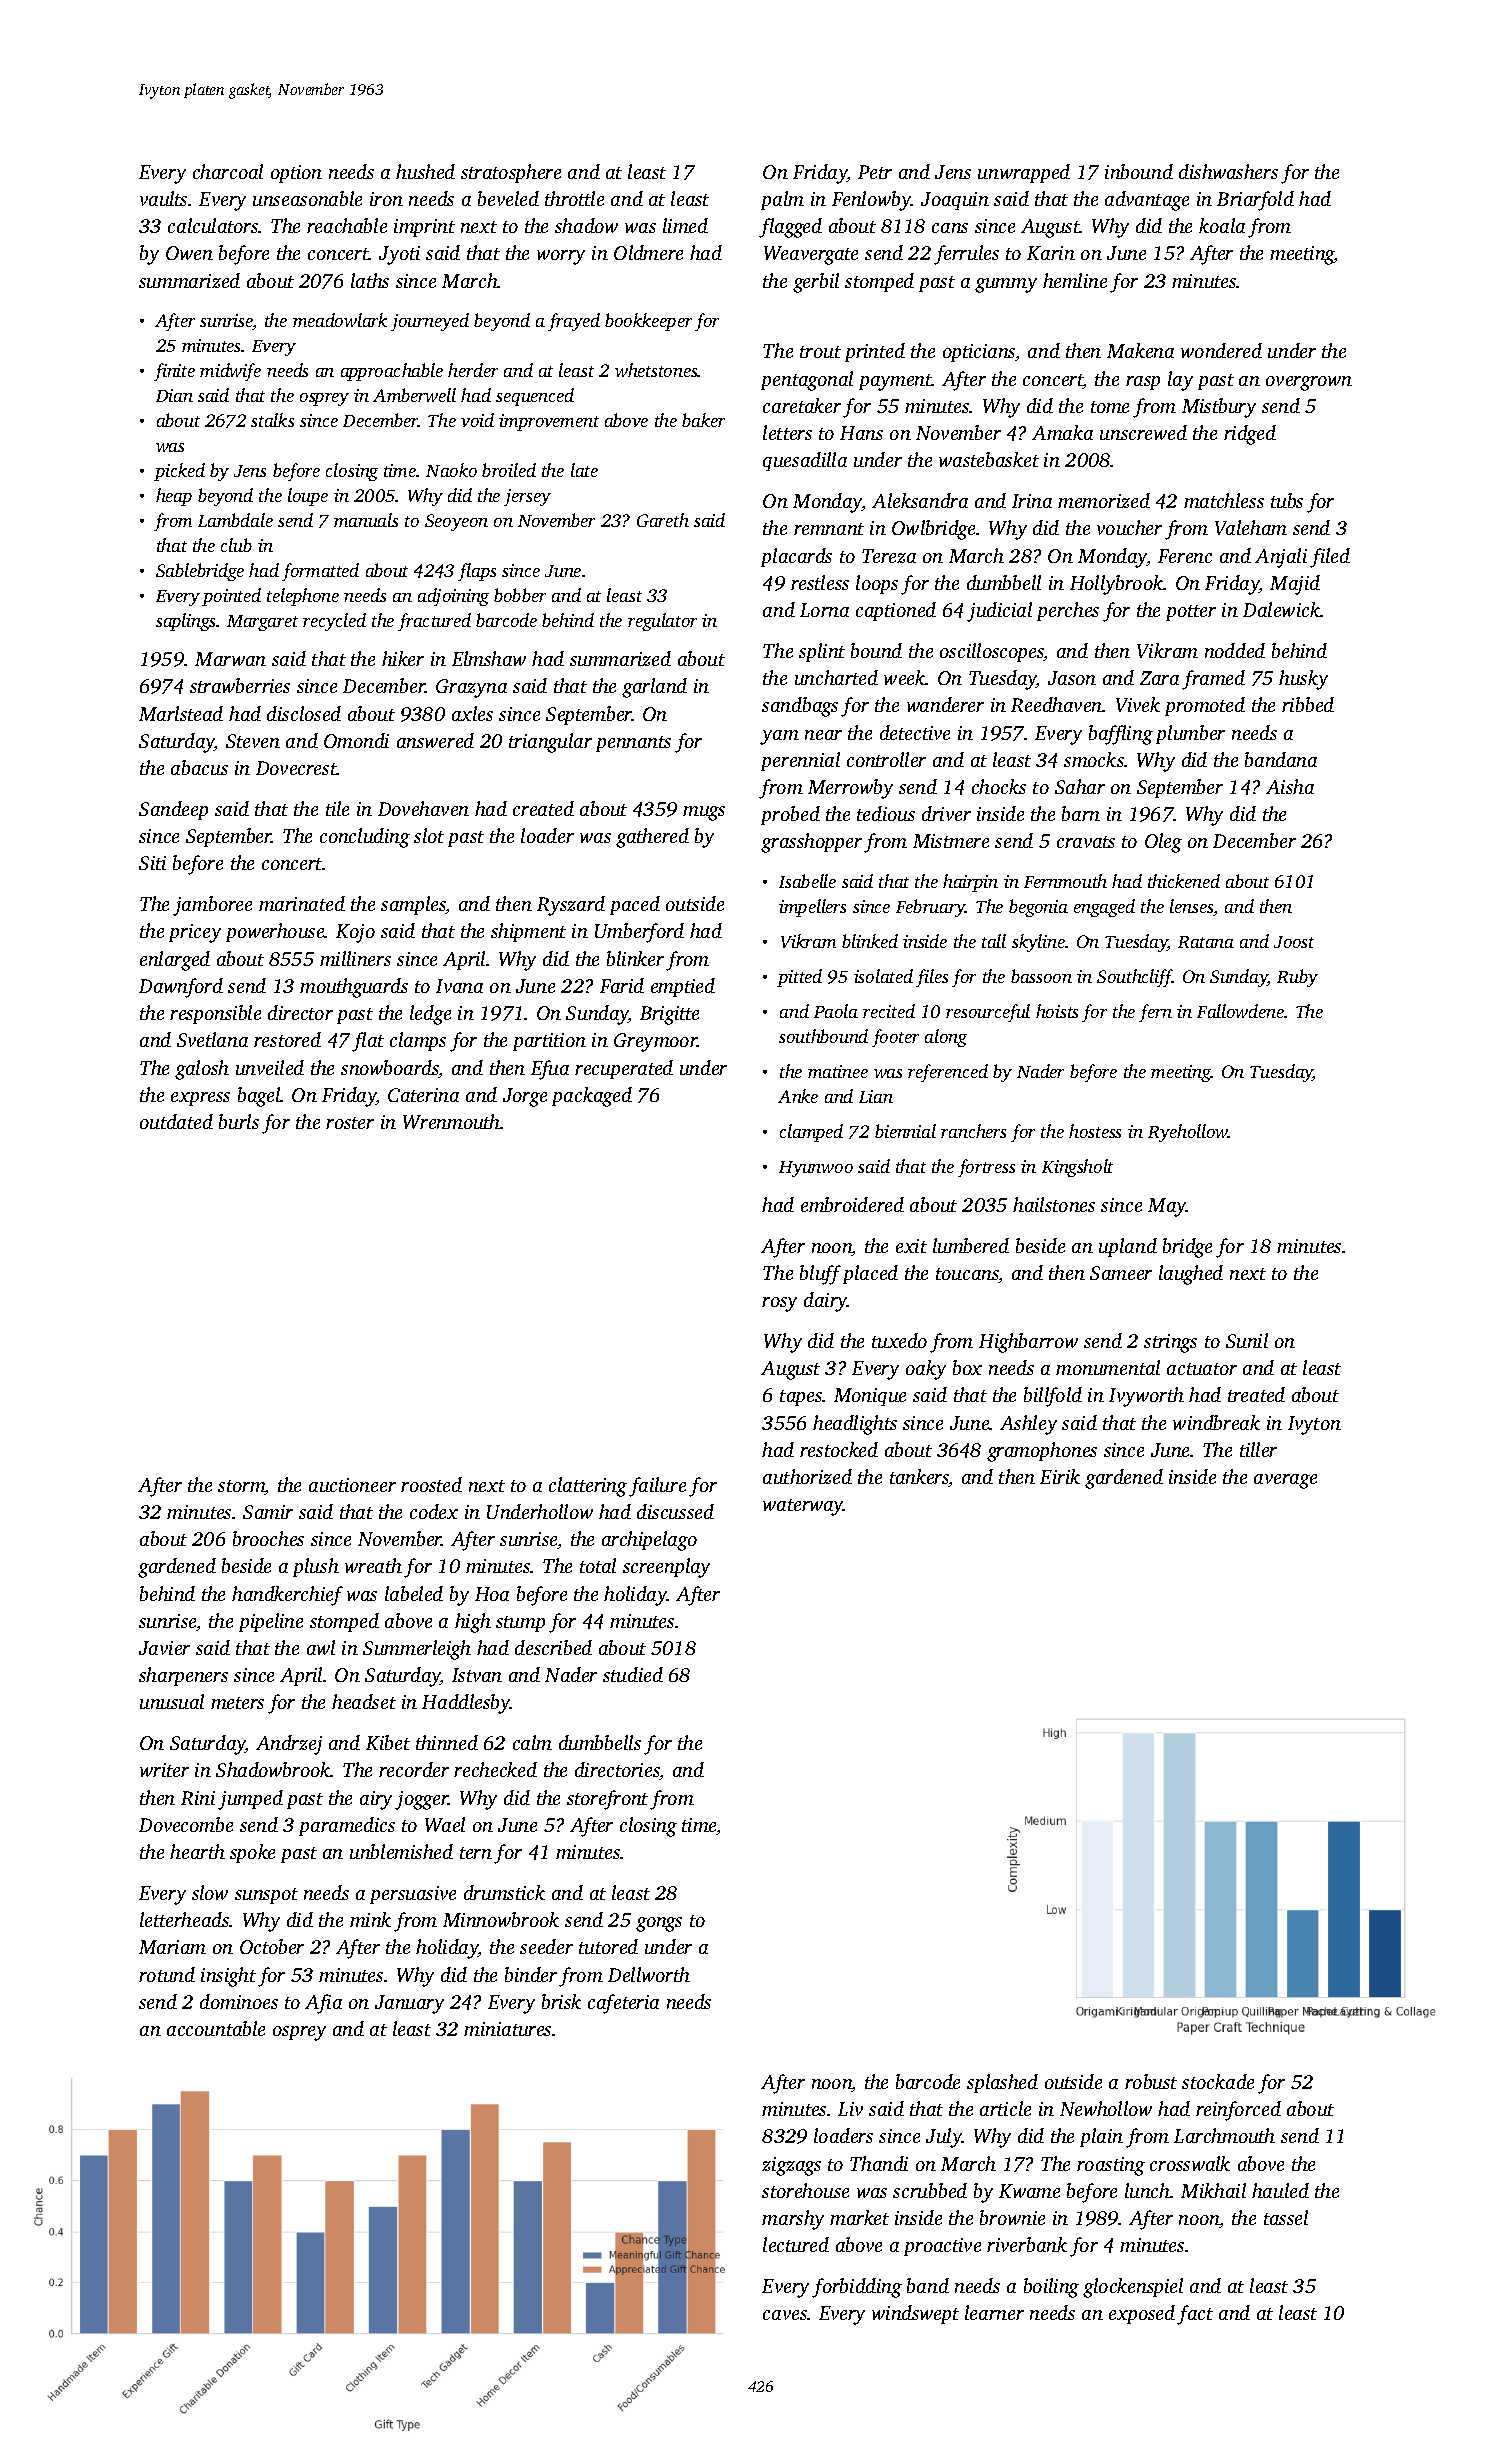 The image size is (1496, 2464). Describe the element at coordinates (1297, 978) in the screenshot. I see `Ruby` at that location.
